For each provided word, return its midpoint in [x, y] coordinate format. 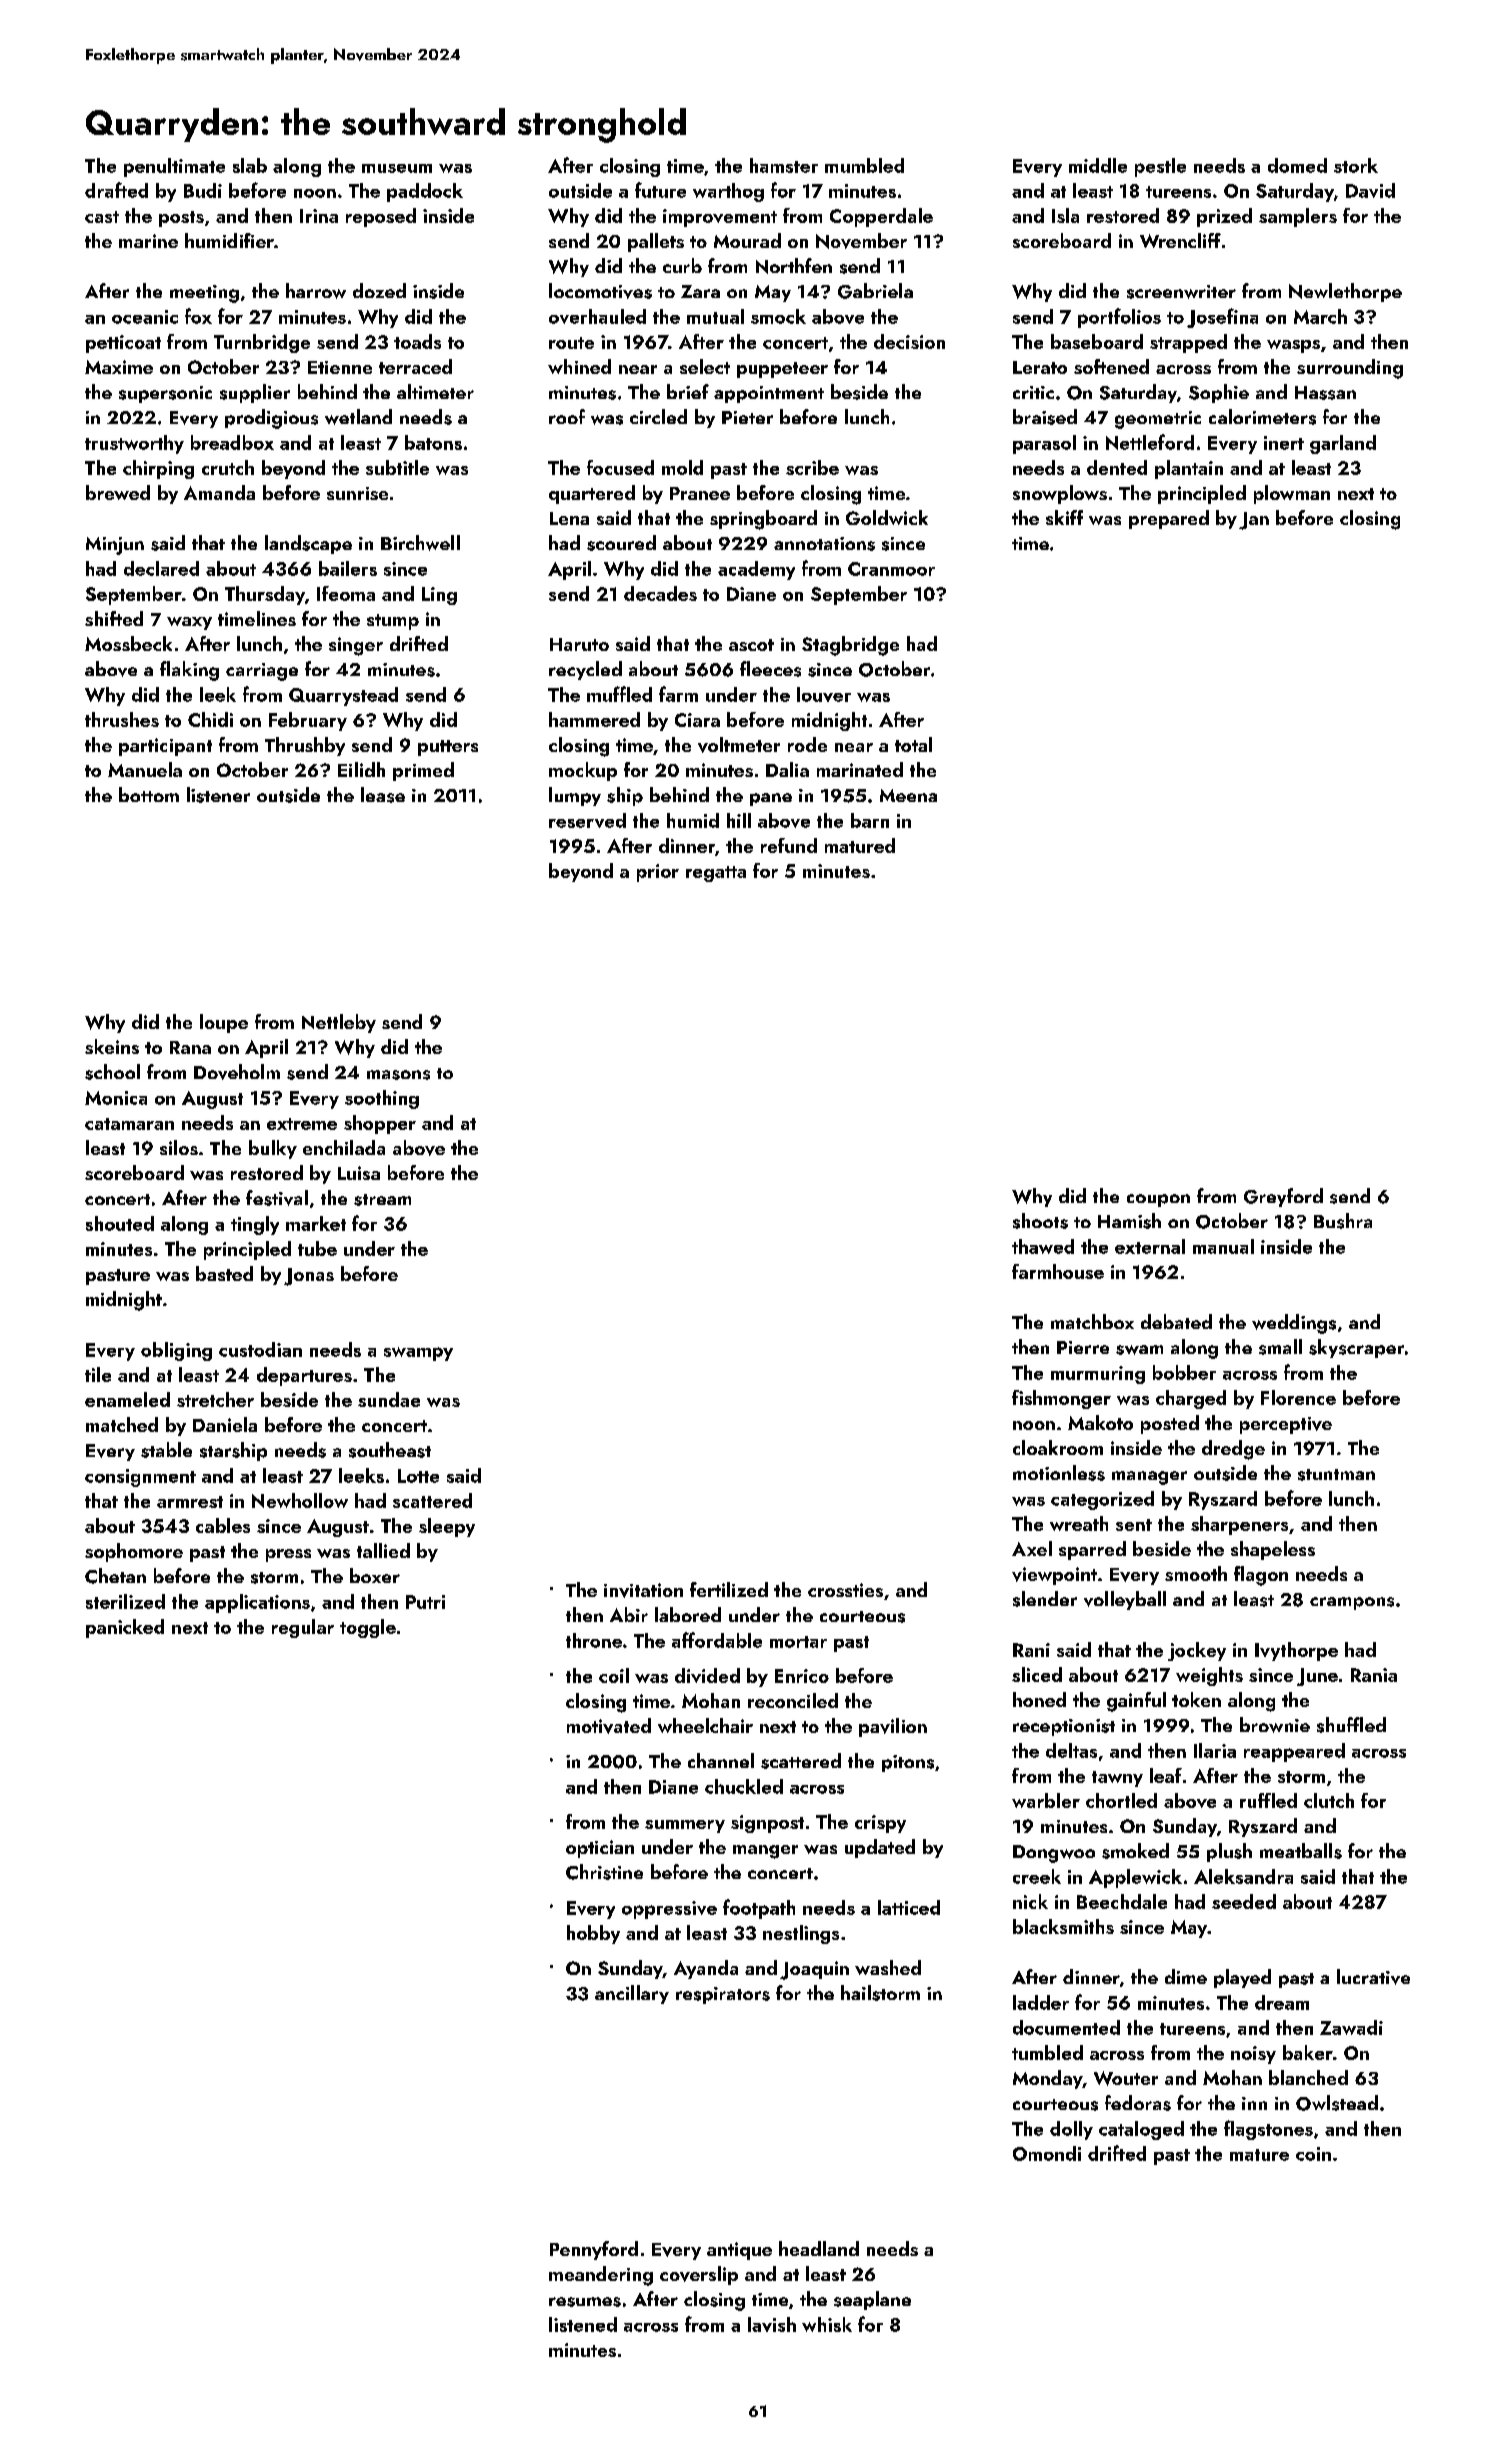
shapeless [1273, 1550]
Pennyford [594, 2250]
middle [1098, 165]
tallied [383, 1550]
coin [1313, 2154]
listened [583, 2324]
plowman [1292, 494]
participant [165, 747]
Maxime [119, 367]
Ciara [697, 720]
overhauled [597, 316]
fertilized [729, 1589]
